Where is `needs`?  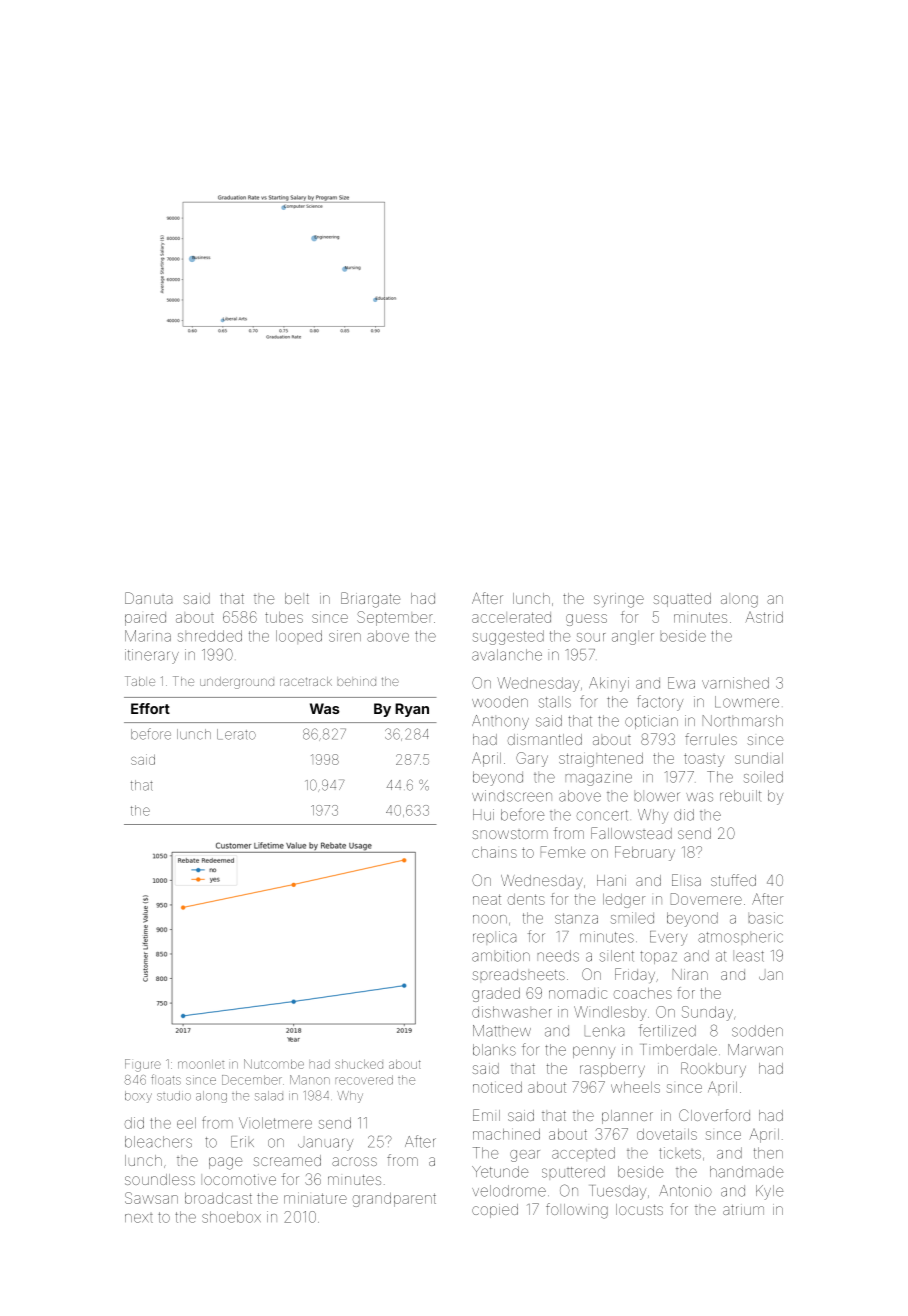
needs is located at coordinates (558, 956).
